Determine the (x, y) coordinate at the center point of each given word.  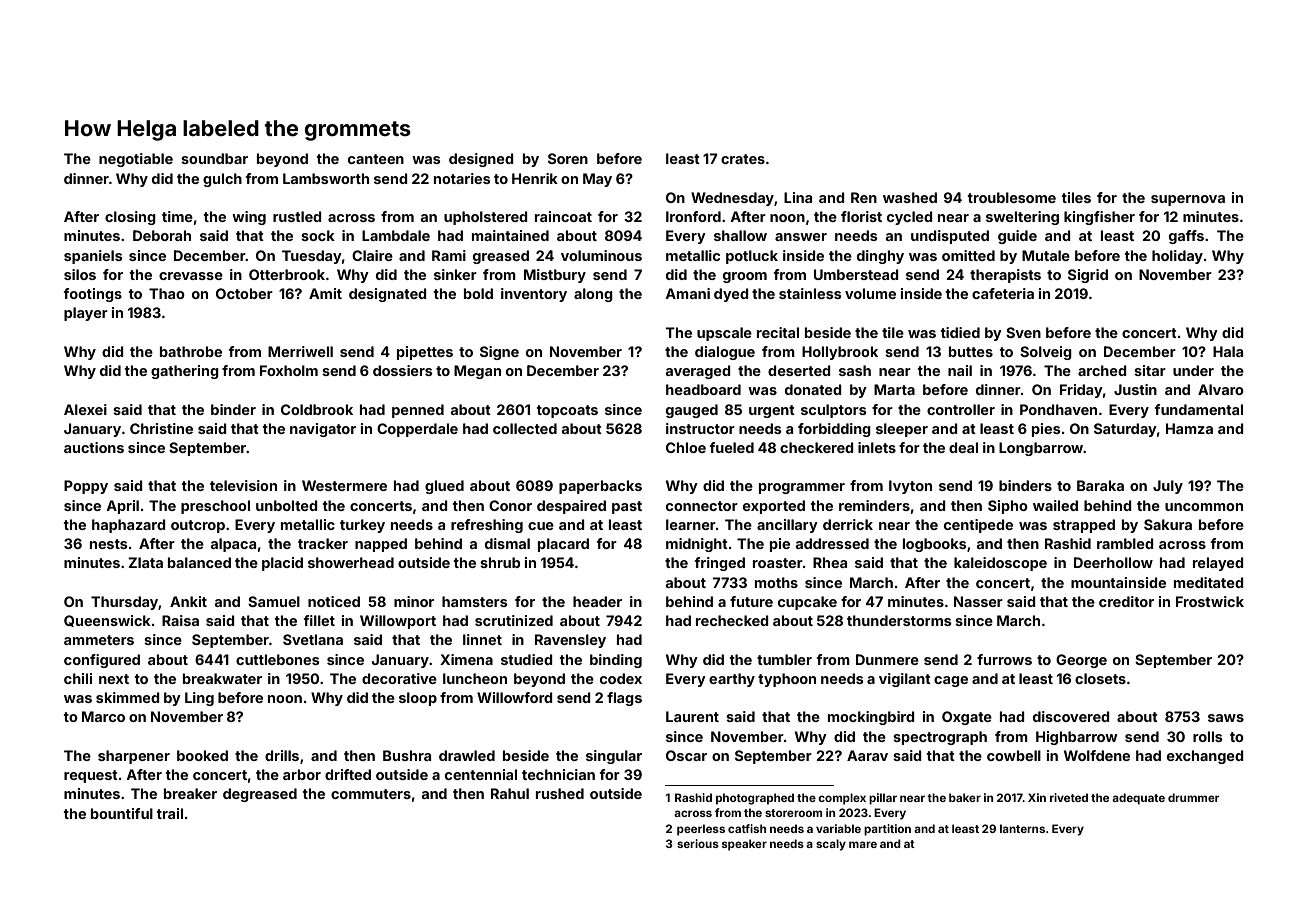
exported (774, 507)
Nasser (978, 601)
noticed (334, 601)
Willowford (515, 697)
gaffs (1186, 237)
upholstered (486, 218)
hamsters (475, 601)
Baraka (1100, 485)
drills (282, 755)
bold (478, 293)
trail (170, 813)
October (244, 293)
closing (130, 218)
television (243, 485)
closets (1100, 678)
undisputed (950, 237)
